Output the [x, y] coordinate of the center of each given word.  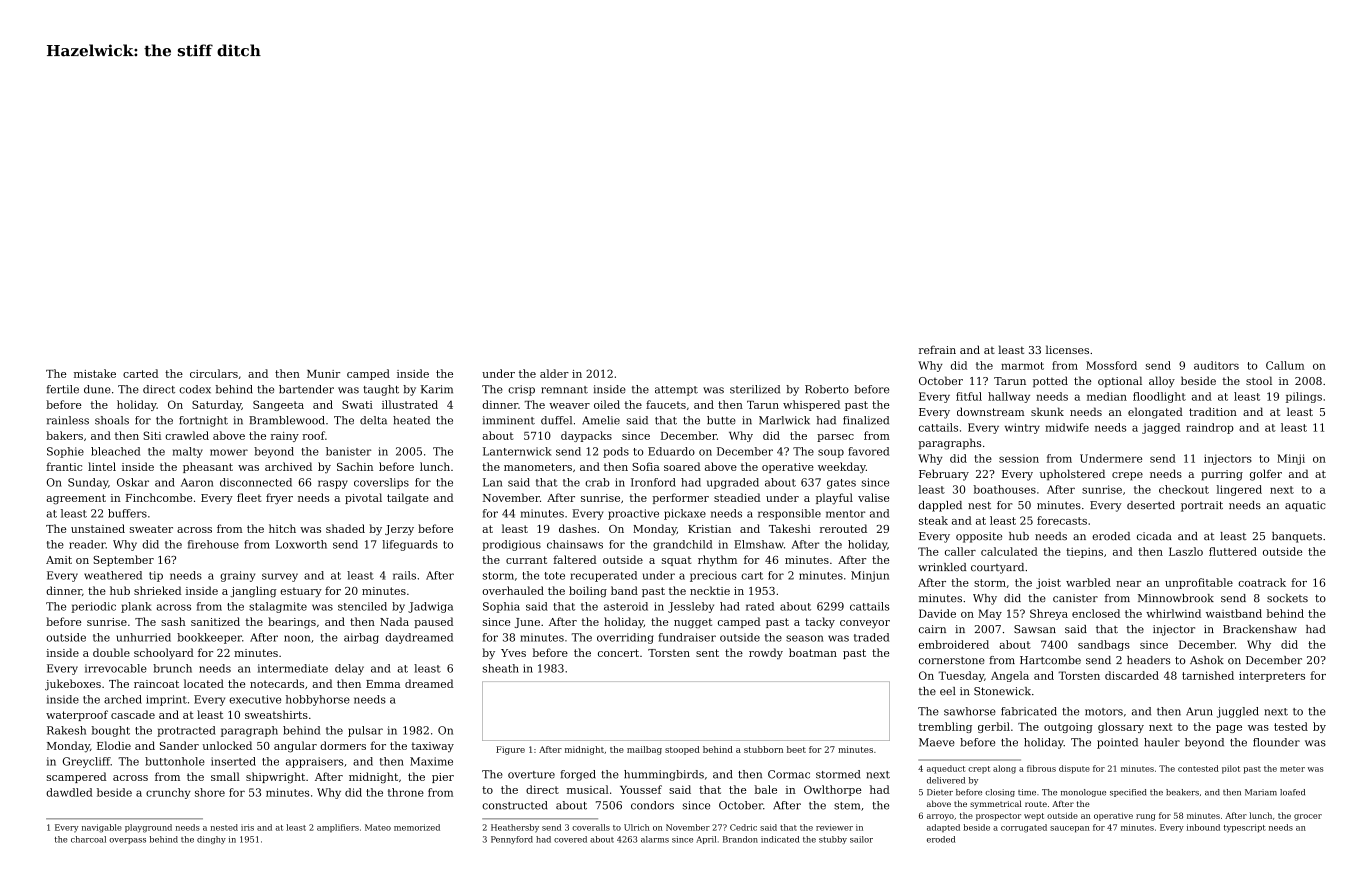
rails [404, 575]
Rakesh [66, 730]
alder [554, 373]
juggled [1238, 712]
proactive [633, 514]
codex [195, 389]
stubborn [763, 749]
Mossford [1111, 365]
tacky [820, 622]
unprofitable [1199, 583]
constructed [515, 805]
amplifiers [338, 828]
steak [933, 520]
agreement [76, 499]
